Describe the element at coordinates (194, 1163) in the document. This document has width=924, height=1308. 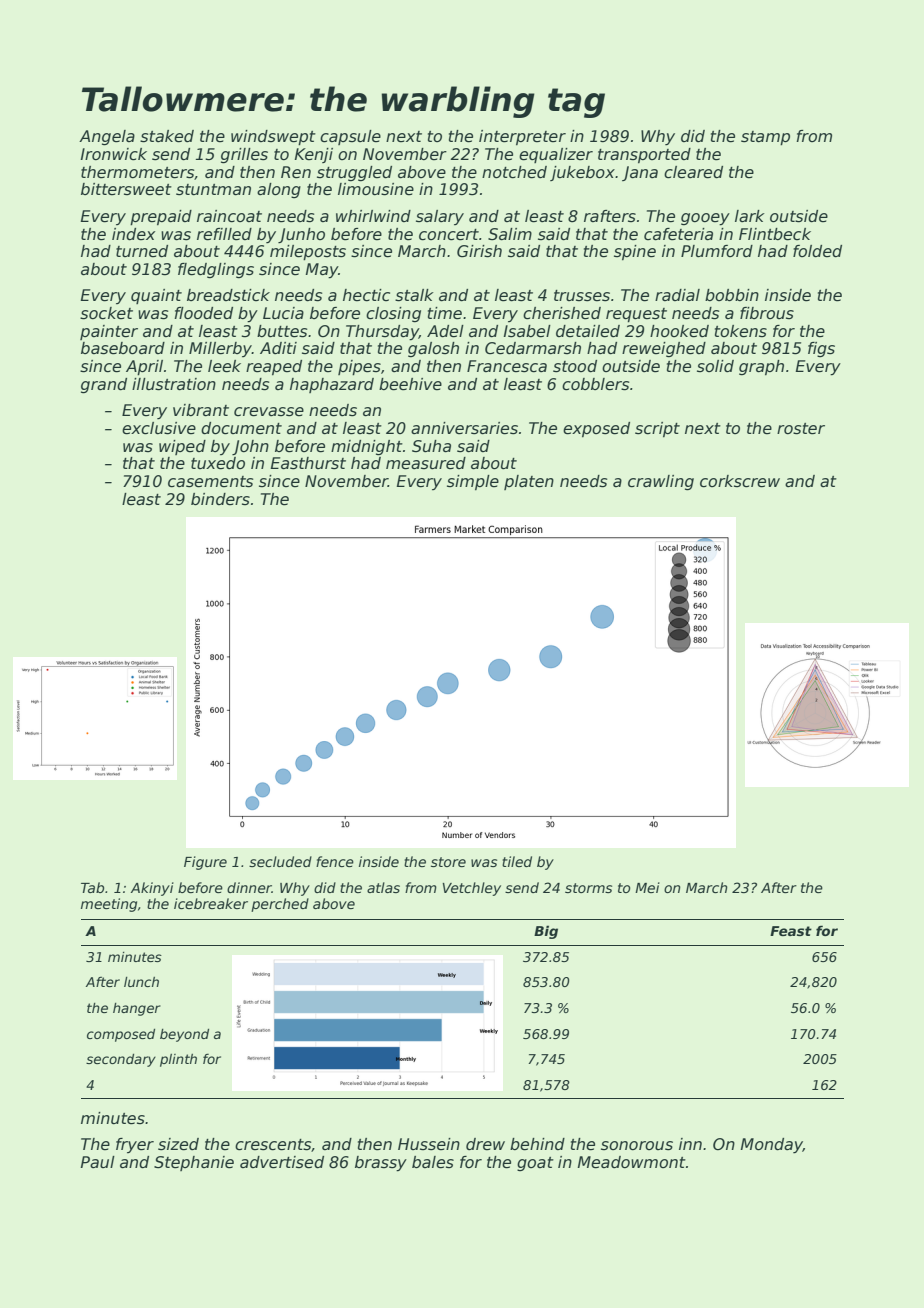
I see `Stephanie` at that location.
